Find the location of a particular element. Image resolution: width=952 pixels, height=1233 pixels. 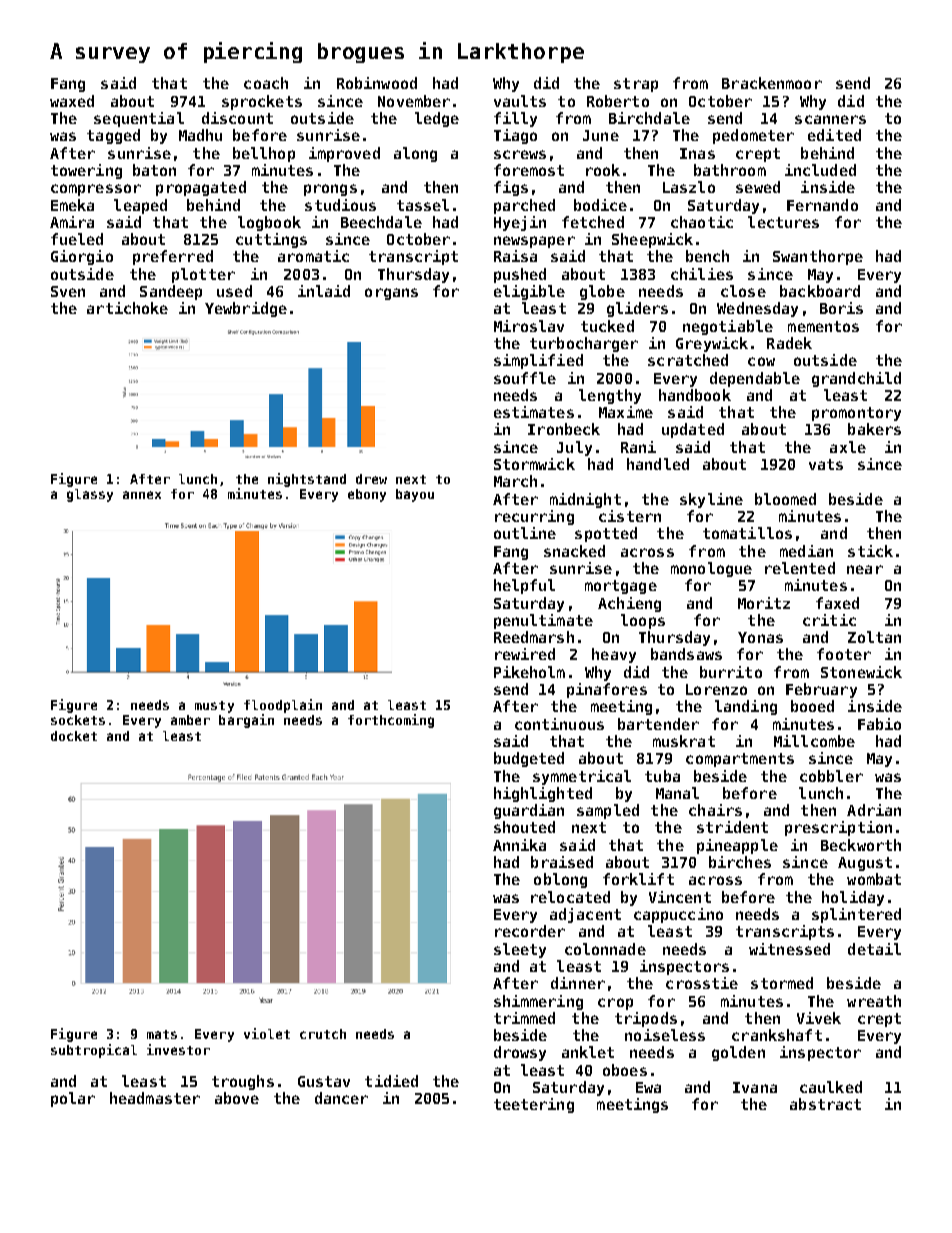

subtropical is located at coordinates (94, 1051).
